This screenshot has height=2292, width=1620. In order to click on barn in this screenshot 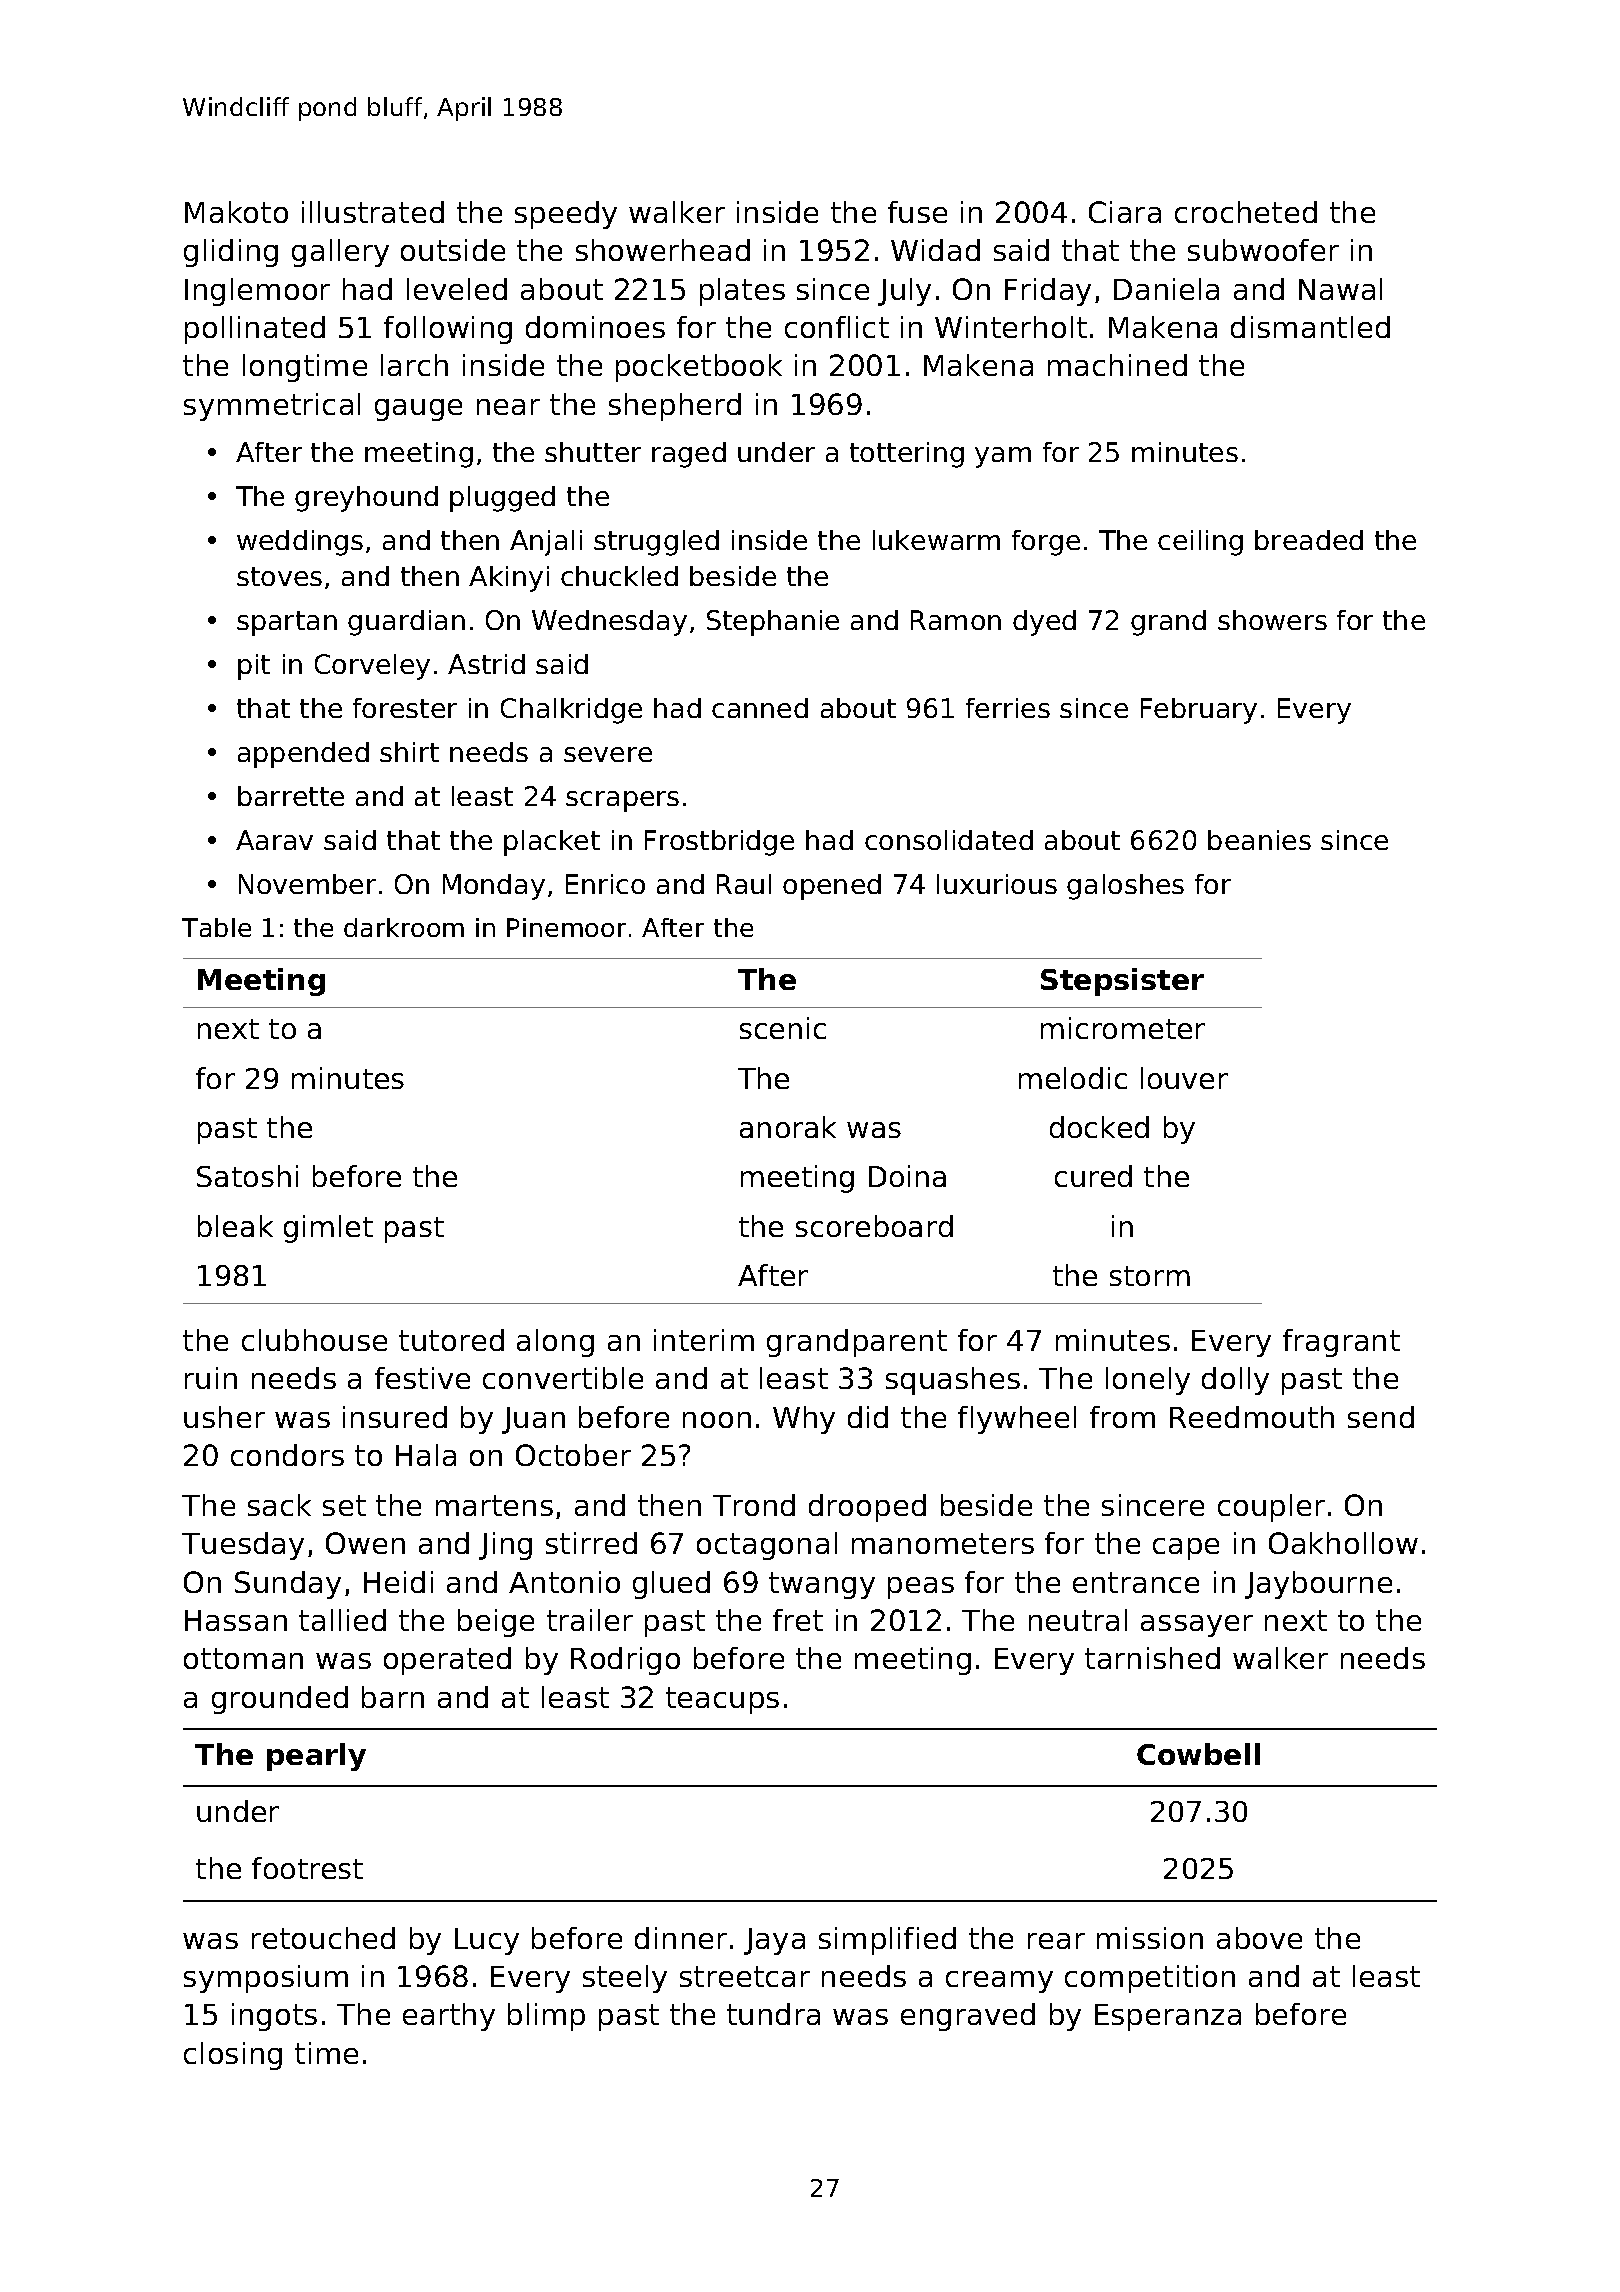, I will do `click(393, 1697)`.
